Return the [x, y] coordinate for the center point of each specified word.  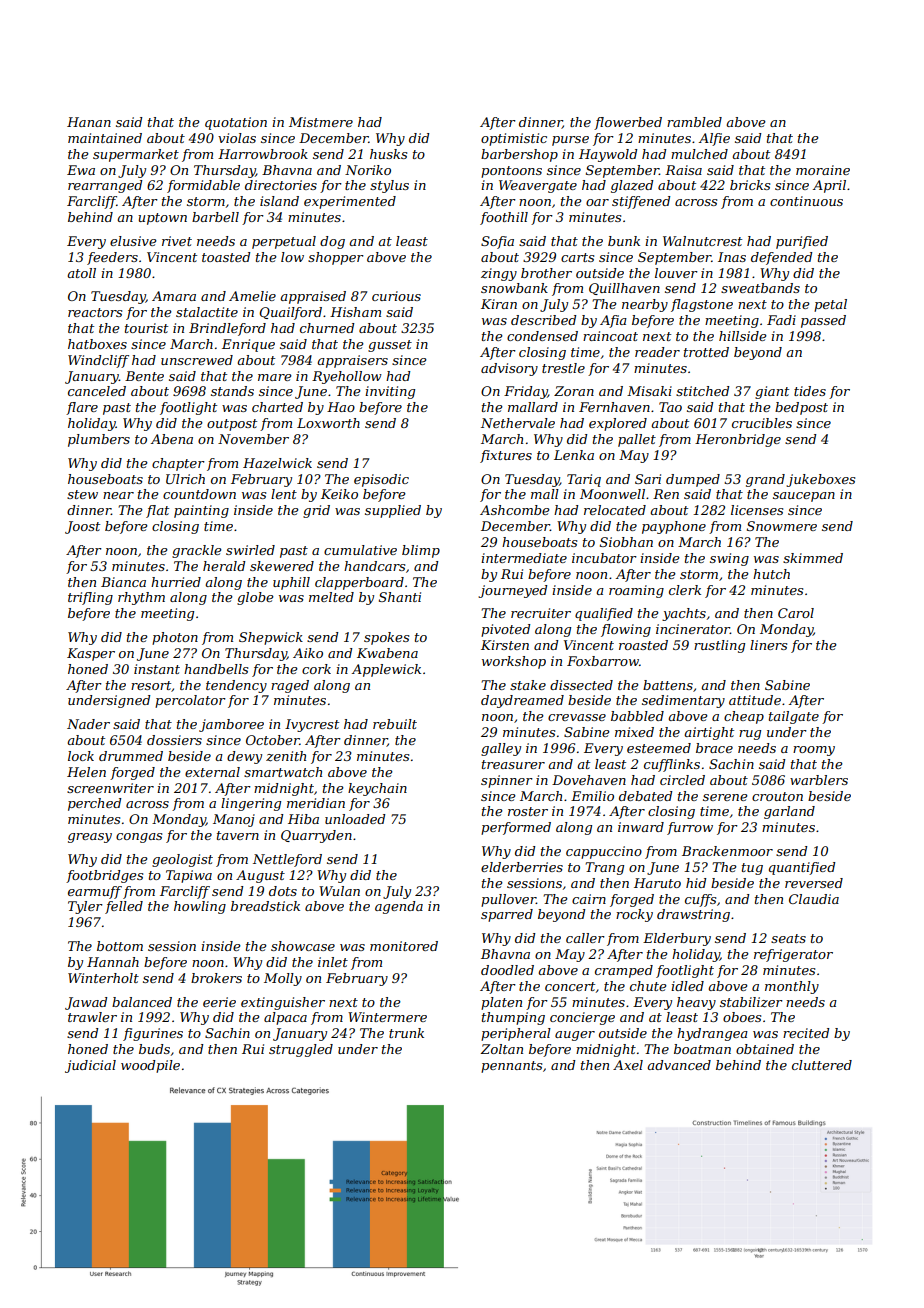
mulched [699, 154]
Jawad [86, 1003]
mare [275, 377]
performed [516, 828]
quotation [236, 123]
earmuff [95, 892]
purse [570, 141]
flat [157, 511]
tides [810, 391]
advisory [509, 369]
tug [752, 869]
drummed [131, 756]
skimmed [813, 558]
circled [682, 780]
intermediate [524, 558]
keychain [377, 789]
